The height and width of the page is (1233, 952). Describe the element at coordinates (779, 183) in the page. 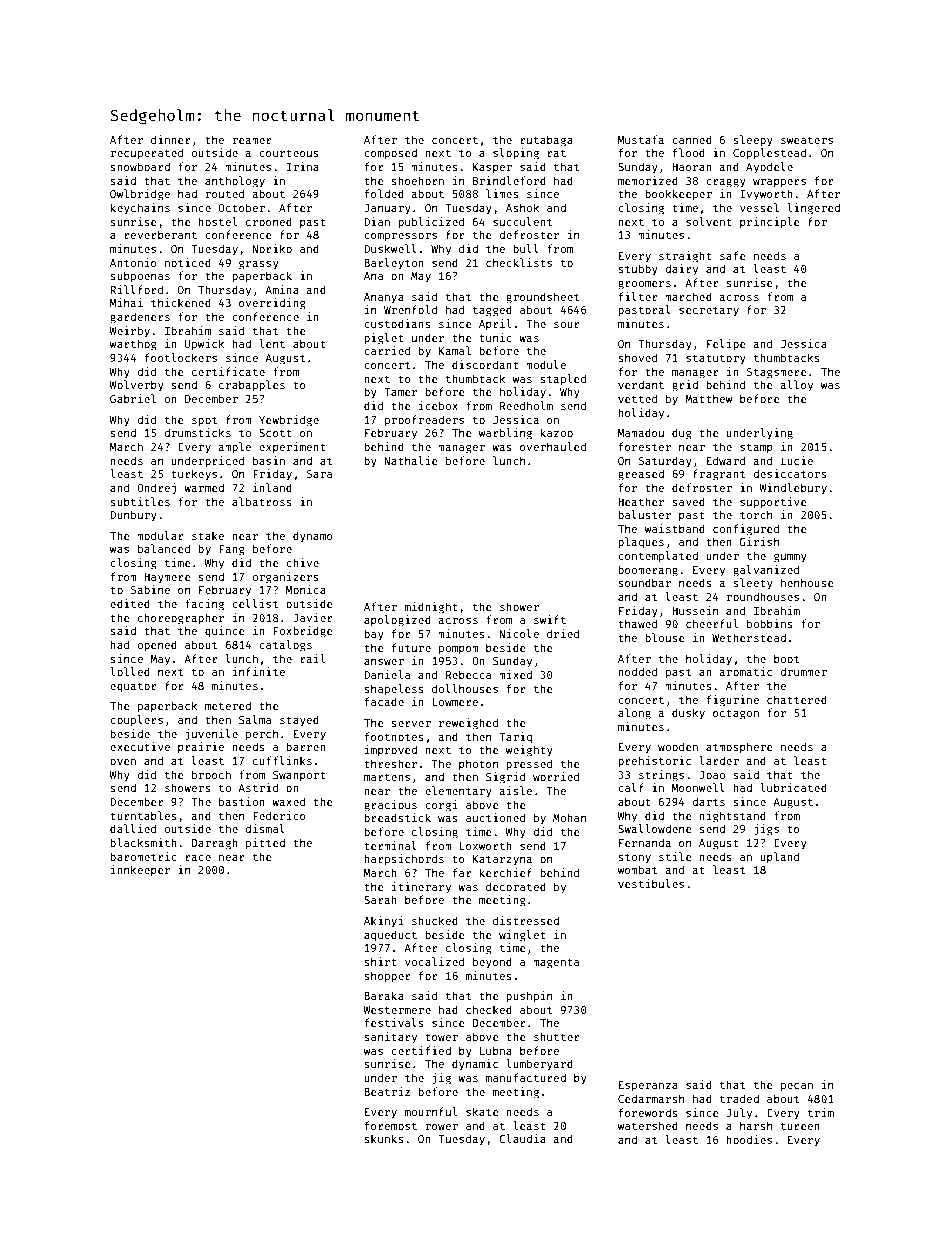

I see `wrappers` at that location.
